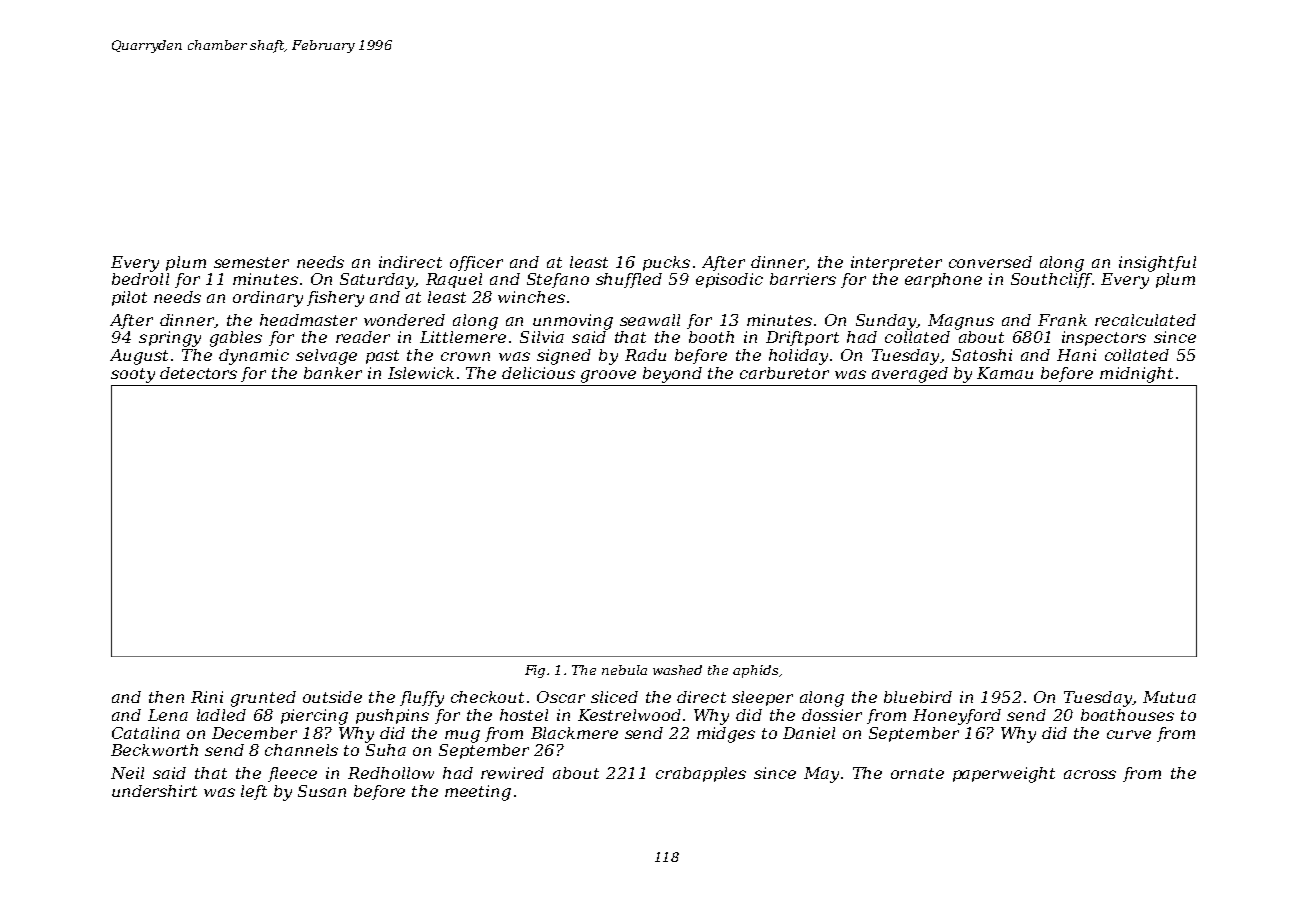 The height and width of the image is (924, 1308). Describe the element at coordinates (573, 322) in the image. I see `unmoving` at that location.
